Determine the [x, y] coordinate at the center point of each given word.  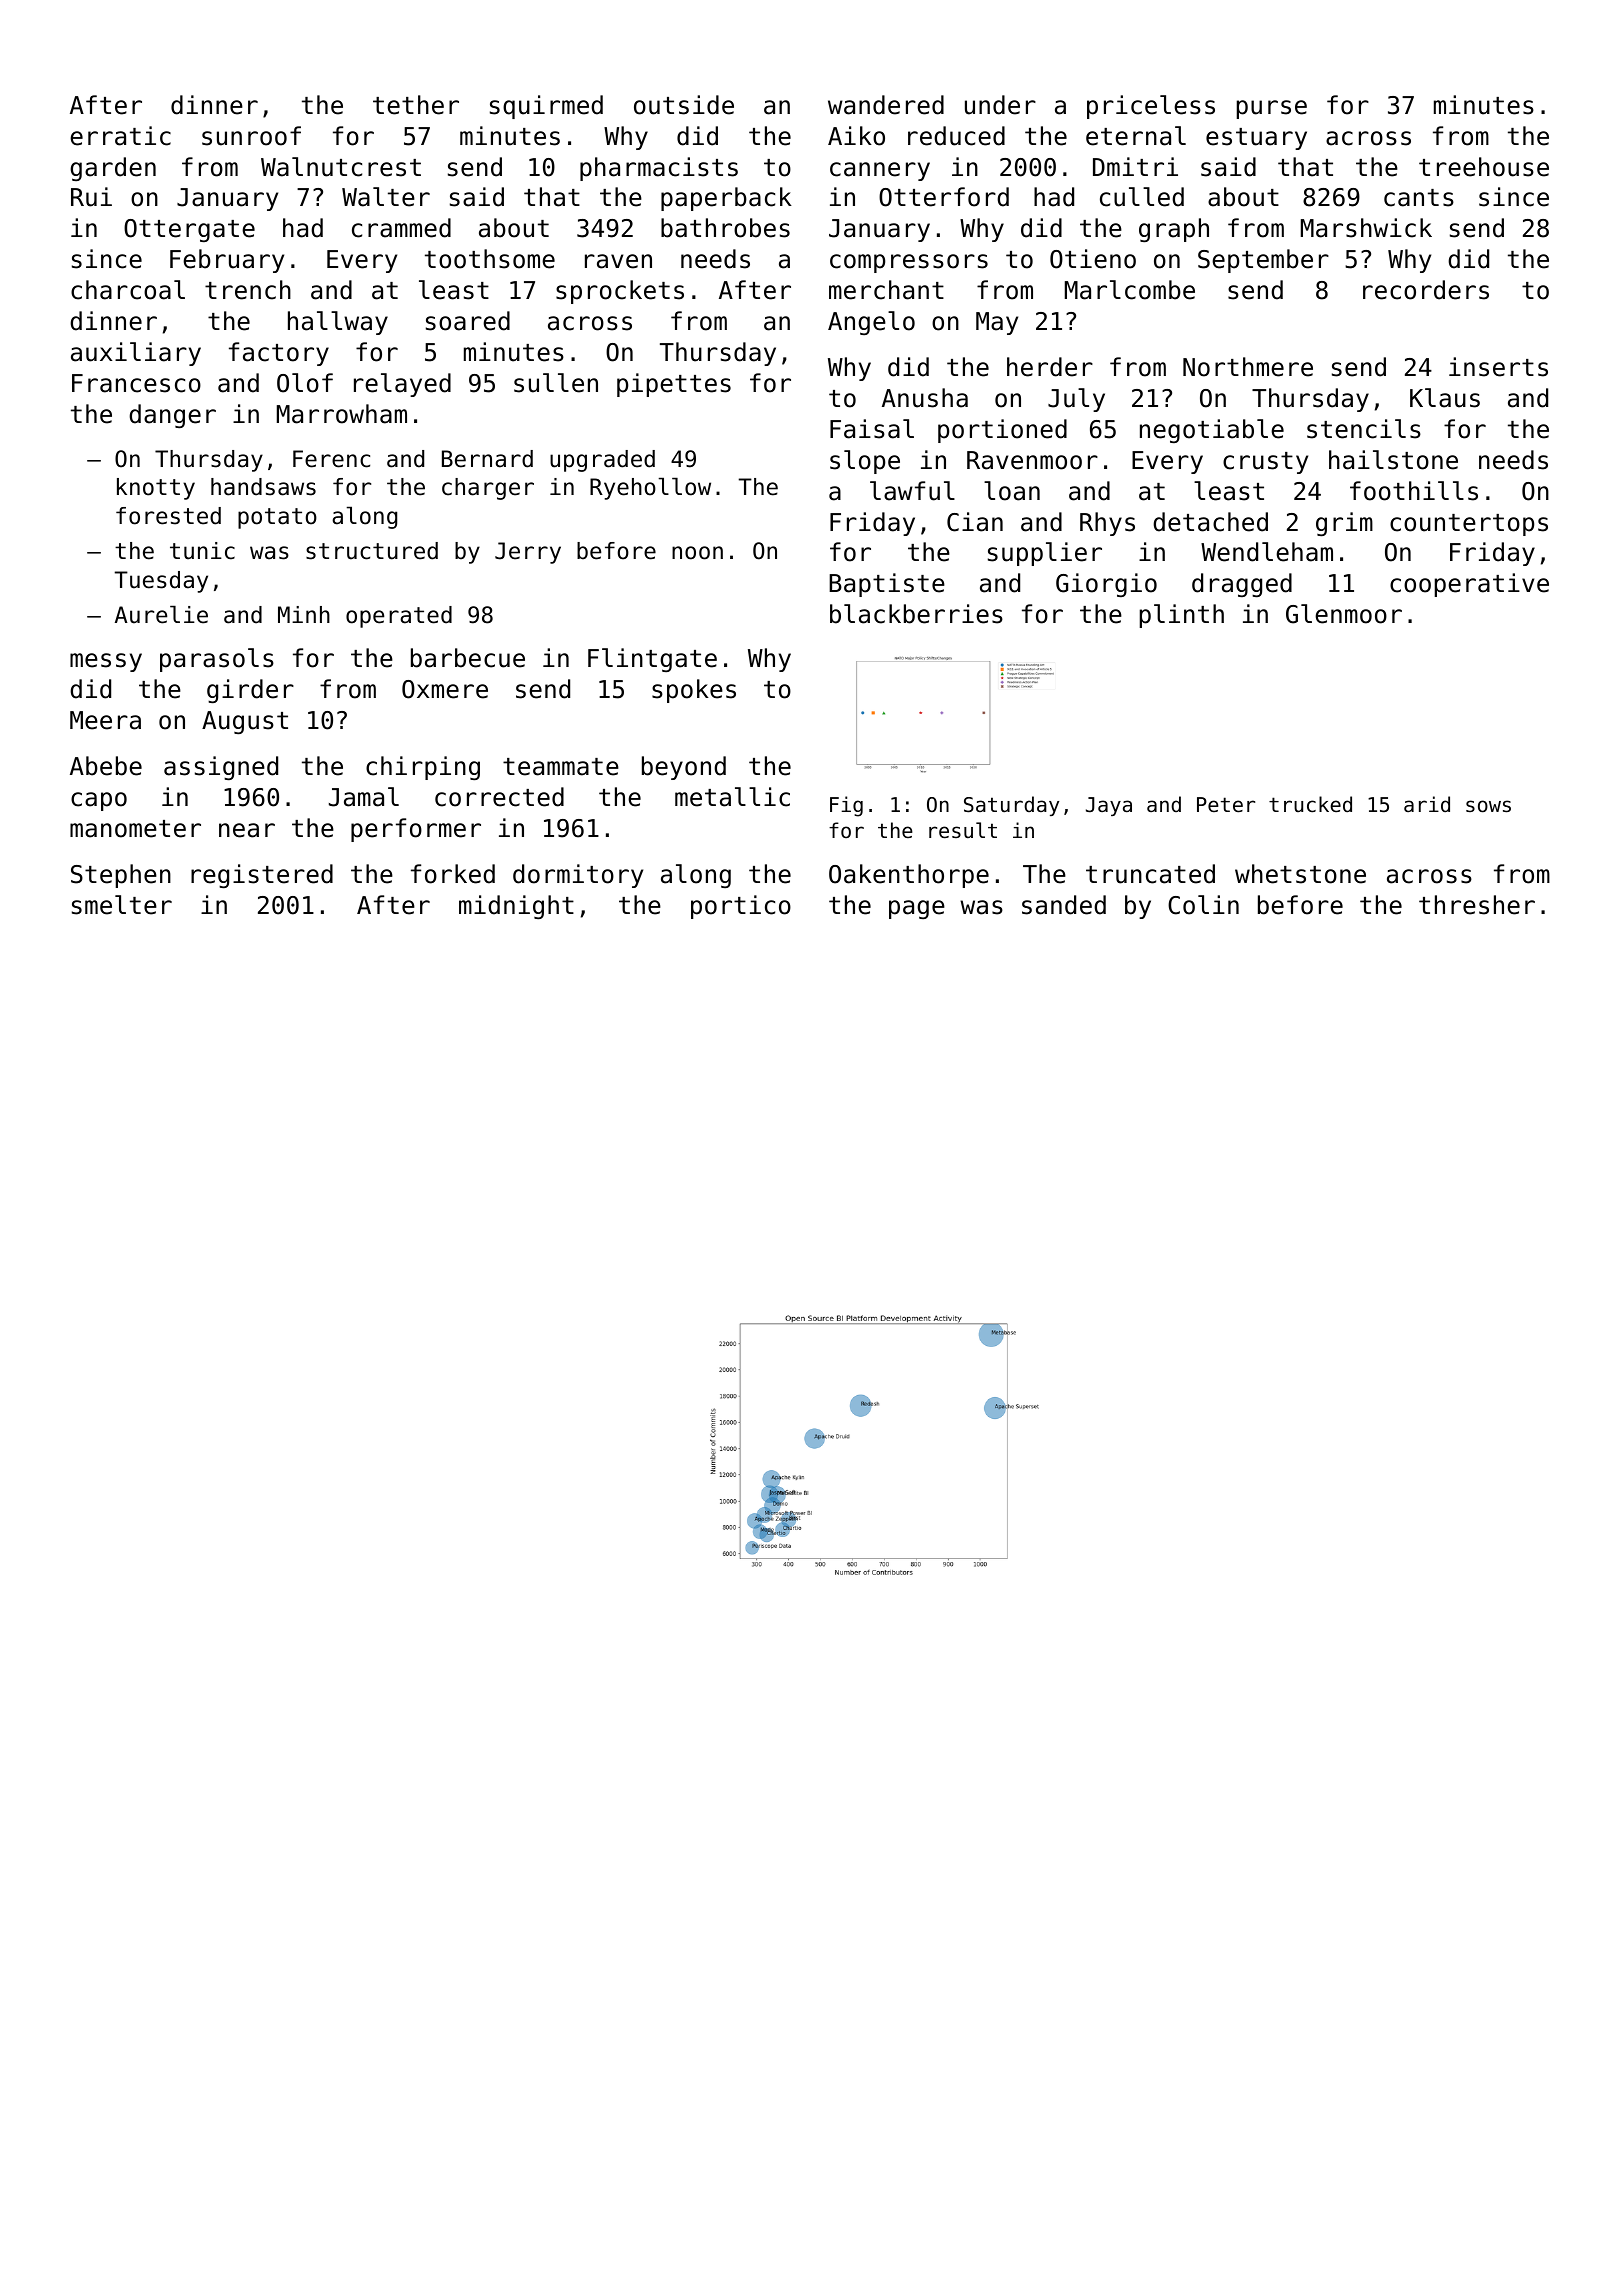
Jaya [1109, 806]
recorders [1426, 290]
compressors [909, 263]
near [247, 830]
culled [1142, 197]
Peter [1226, 805]
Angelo [871, 323]
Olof [305, 383]
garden [113, 169]
